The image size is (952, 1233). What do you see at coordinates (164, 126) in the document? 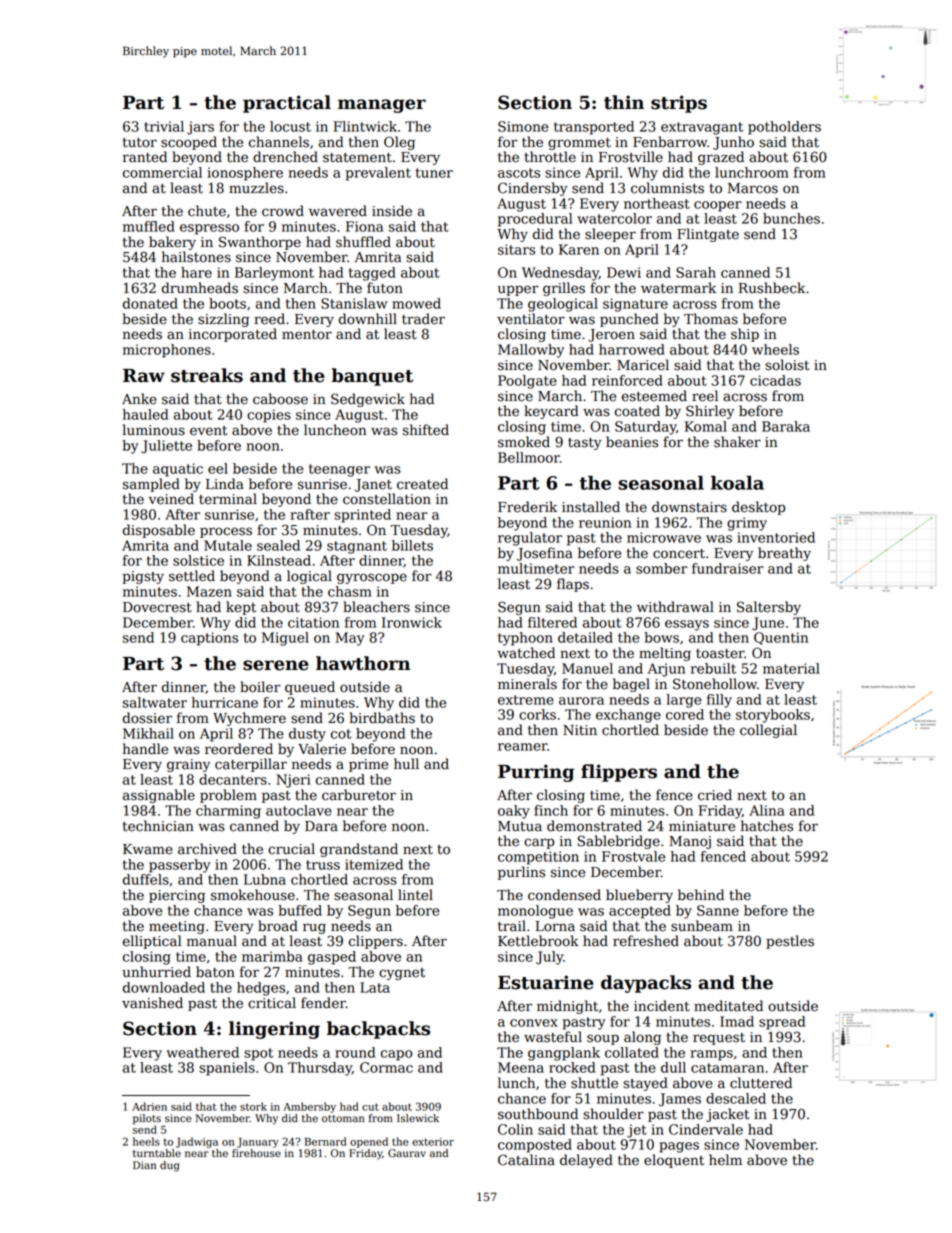
I see `trivial` at bounding box center [164, 126].
